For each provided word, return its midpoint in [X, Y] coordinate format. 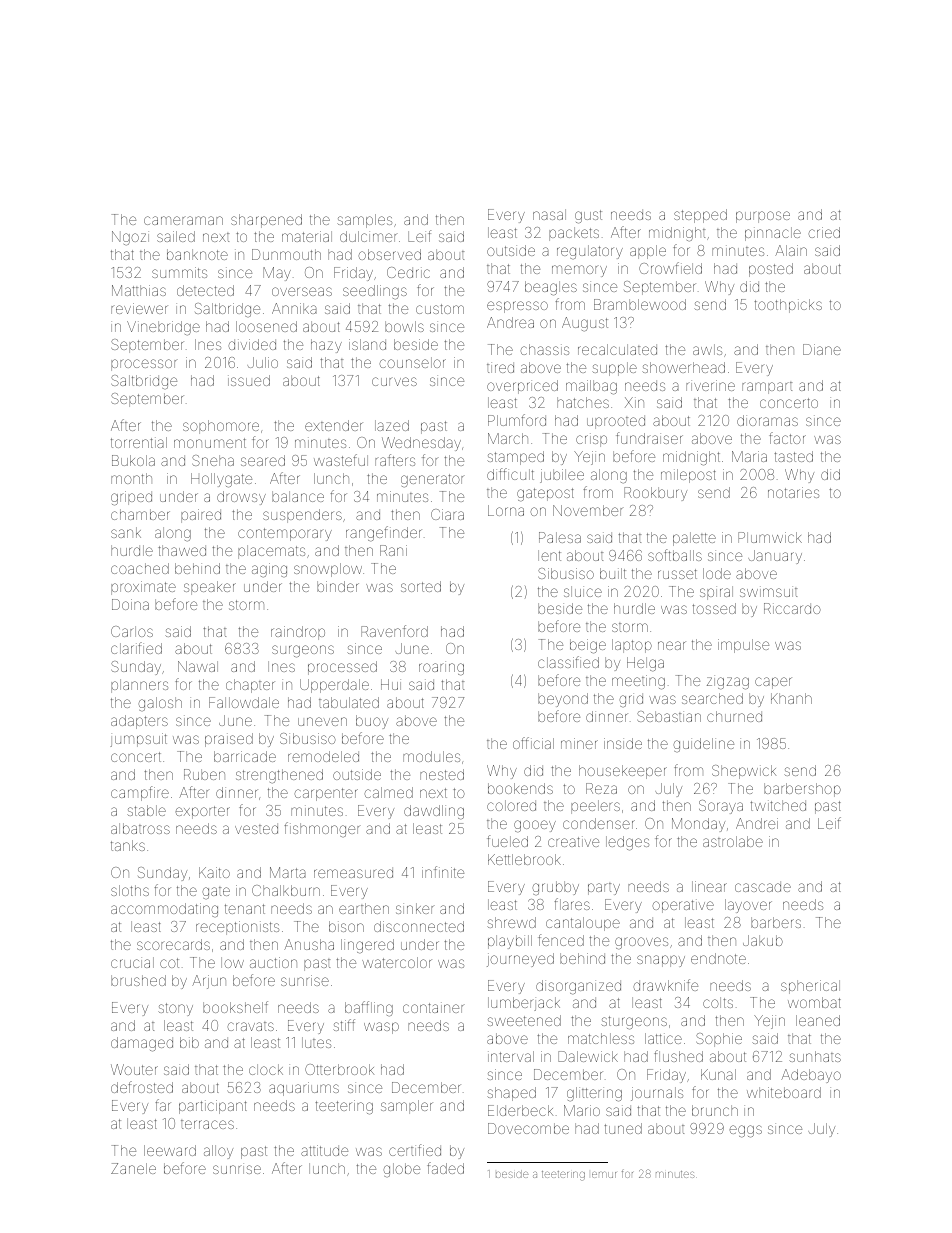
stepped [700, 216]
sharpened [266, 221]
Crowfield [670, 268]
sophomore [221, 427]
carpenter [326, 794]
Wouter [134, 1069]
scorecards [173, 944]
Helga [645, 664]
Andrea [510, 322]
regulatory [590, 252]
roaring [441, 668]
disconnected [419, 926]
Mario [582, 1110]
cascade [763, 886]
